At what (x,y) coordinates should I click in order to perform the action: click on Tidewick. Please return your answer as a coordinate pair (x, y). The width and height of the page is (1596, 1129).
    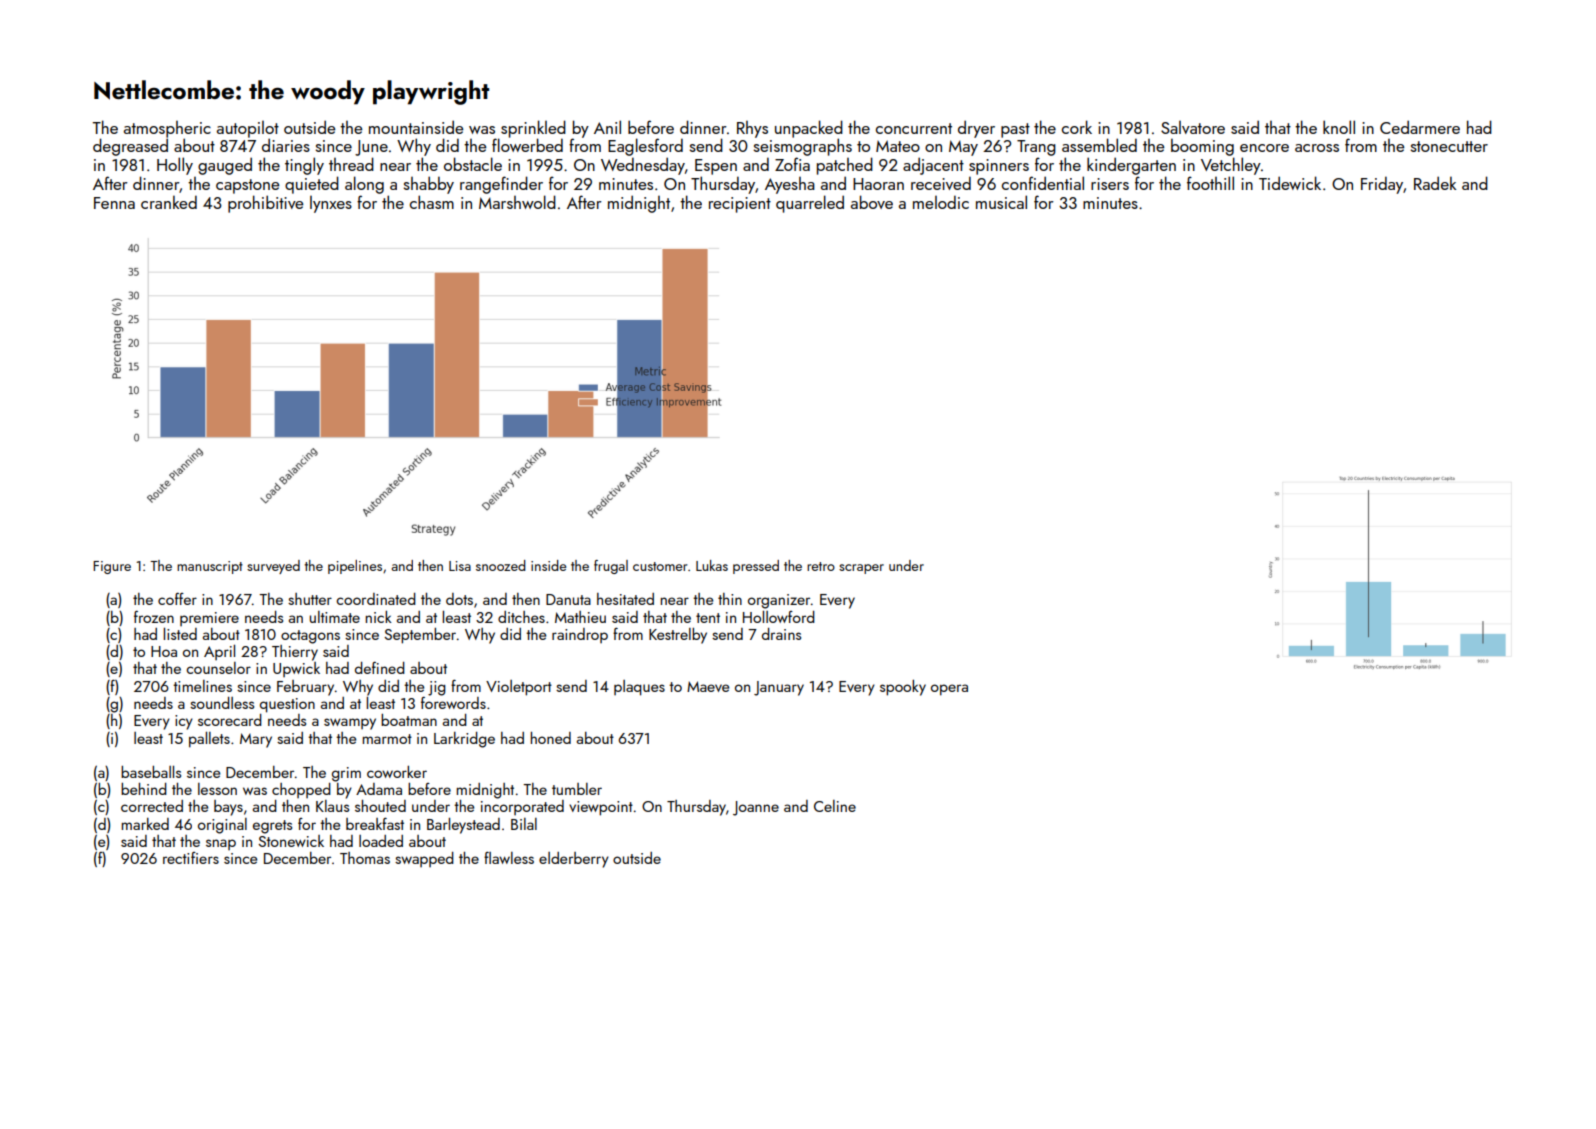
    Looking at the image, I should click on (1290, 183).
